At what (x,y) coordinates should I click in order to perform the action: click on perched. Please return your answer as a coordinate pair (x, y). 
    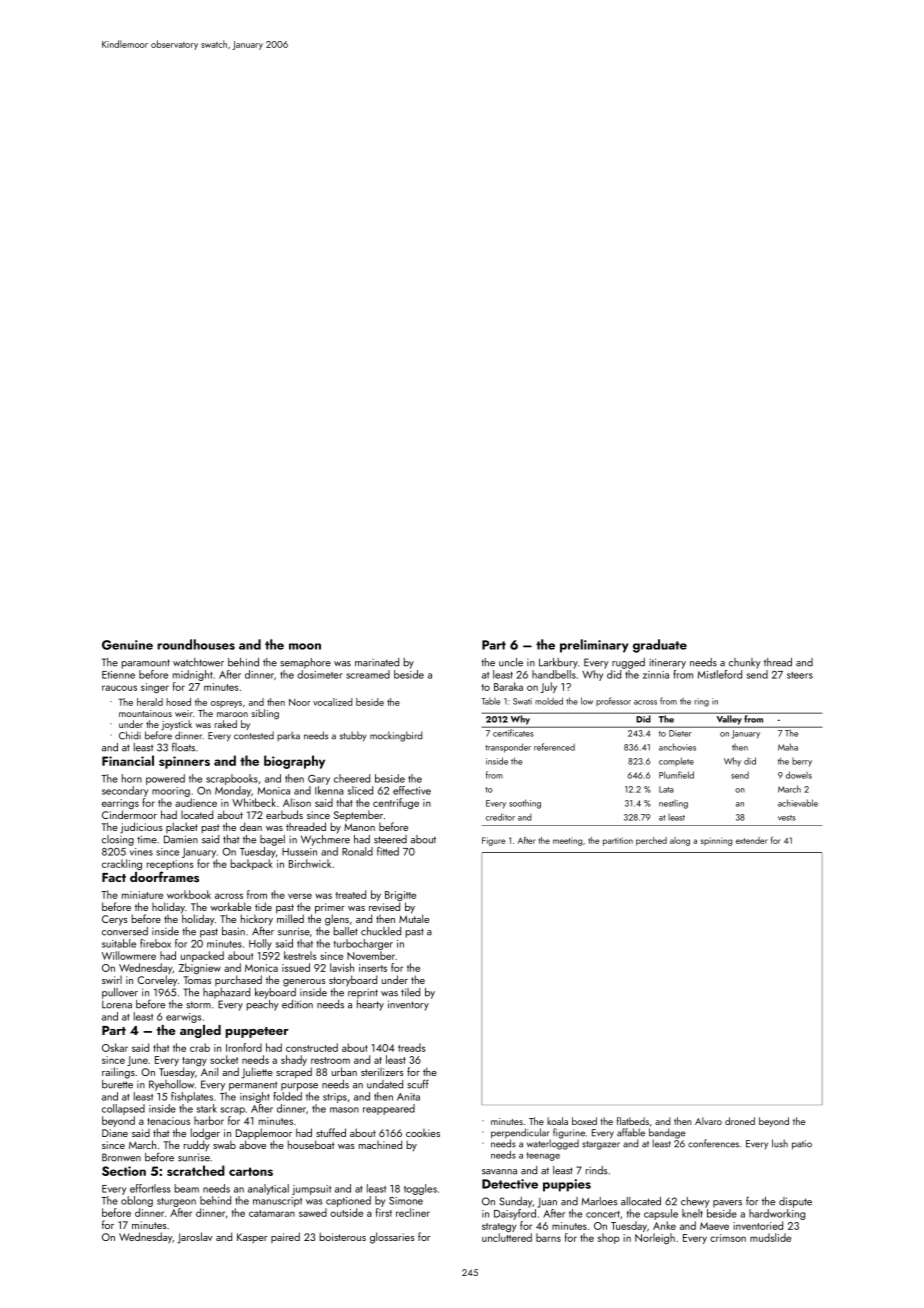
    Looking at the image, I should click on (651, 841).
